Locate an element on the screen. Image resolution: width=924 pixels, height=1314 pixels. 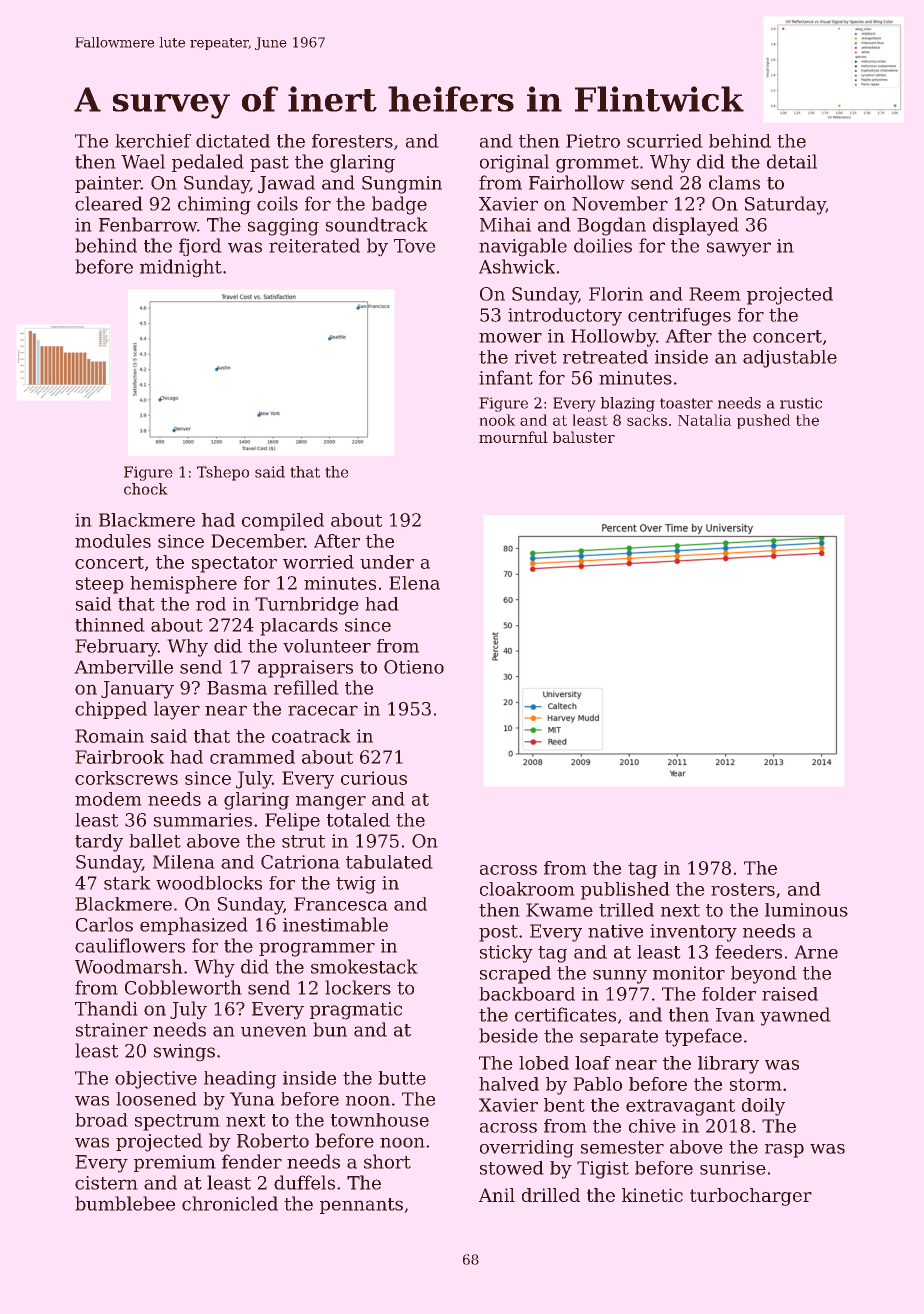
Roberto is located at coordinates (273, 1140).
